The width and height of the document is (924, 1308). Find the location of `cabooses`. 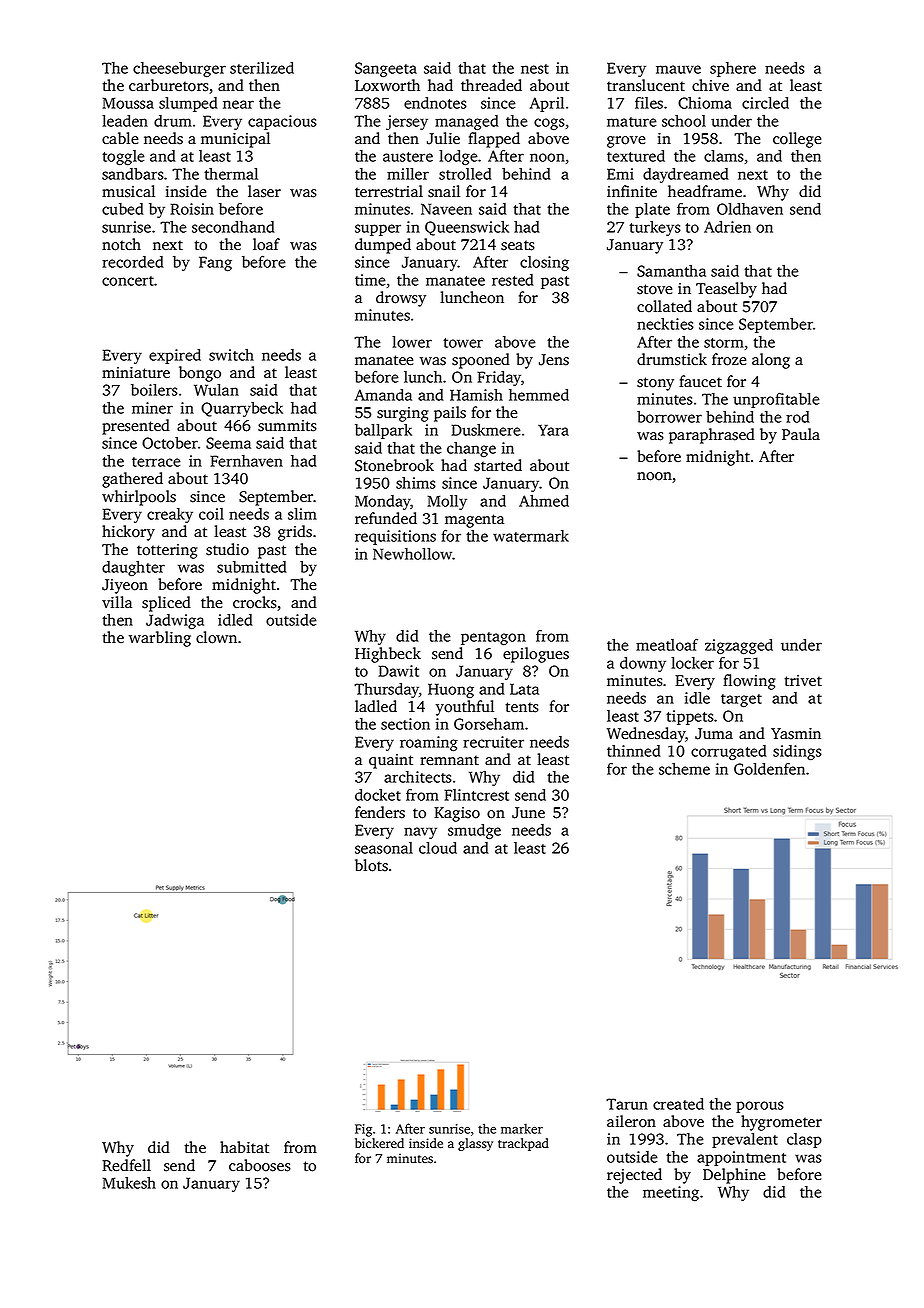

cabooses is located at coordinates (260, 1165).
